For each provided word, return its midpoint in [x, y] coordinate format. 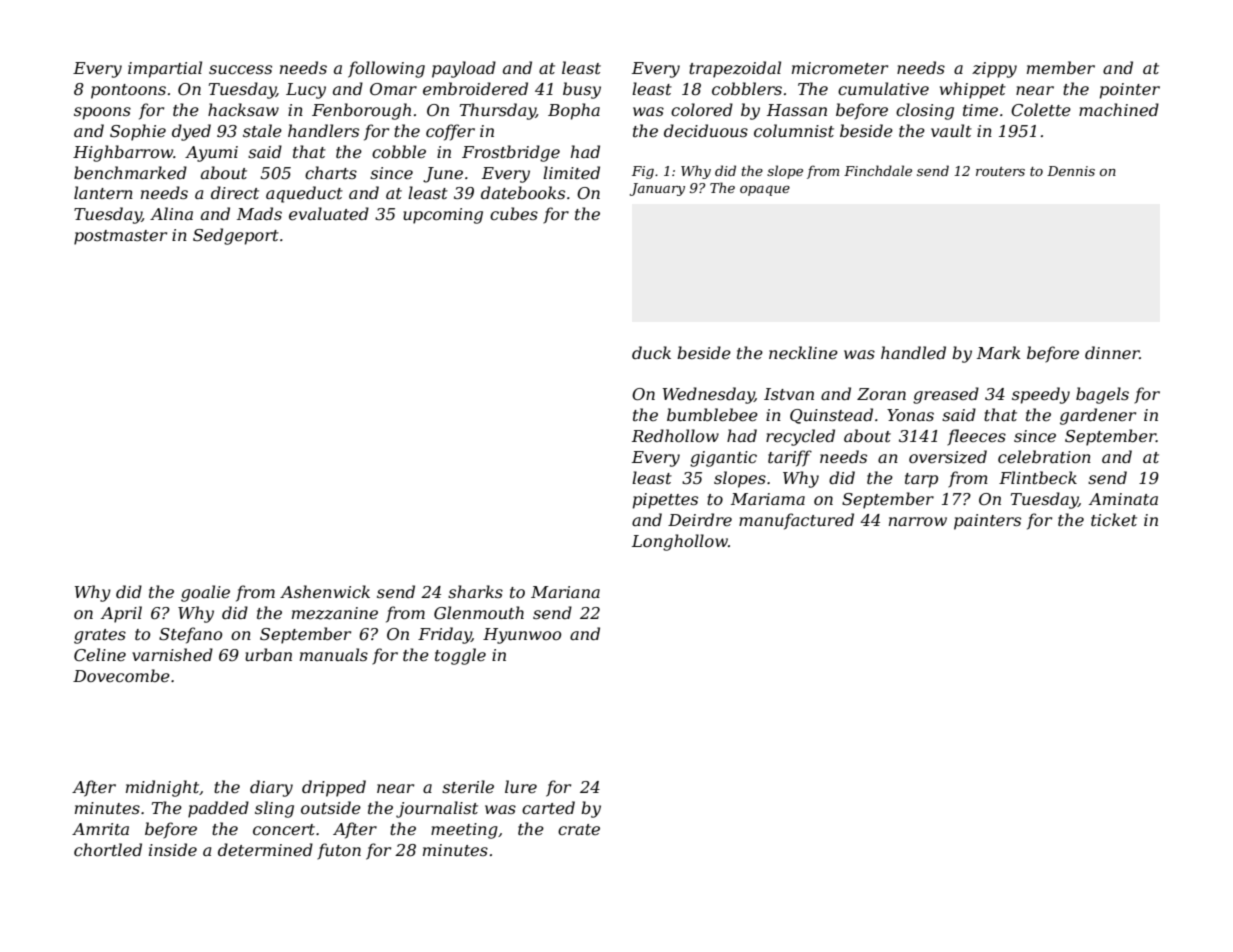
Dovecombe [121, 675]
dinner [1112, 352]
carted [548, 807]
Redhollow [675, 435]
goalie [205, 593]
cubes [514, 213]
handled [913, 352]
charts [331, 172]
